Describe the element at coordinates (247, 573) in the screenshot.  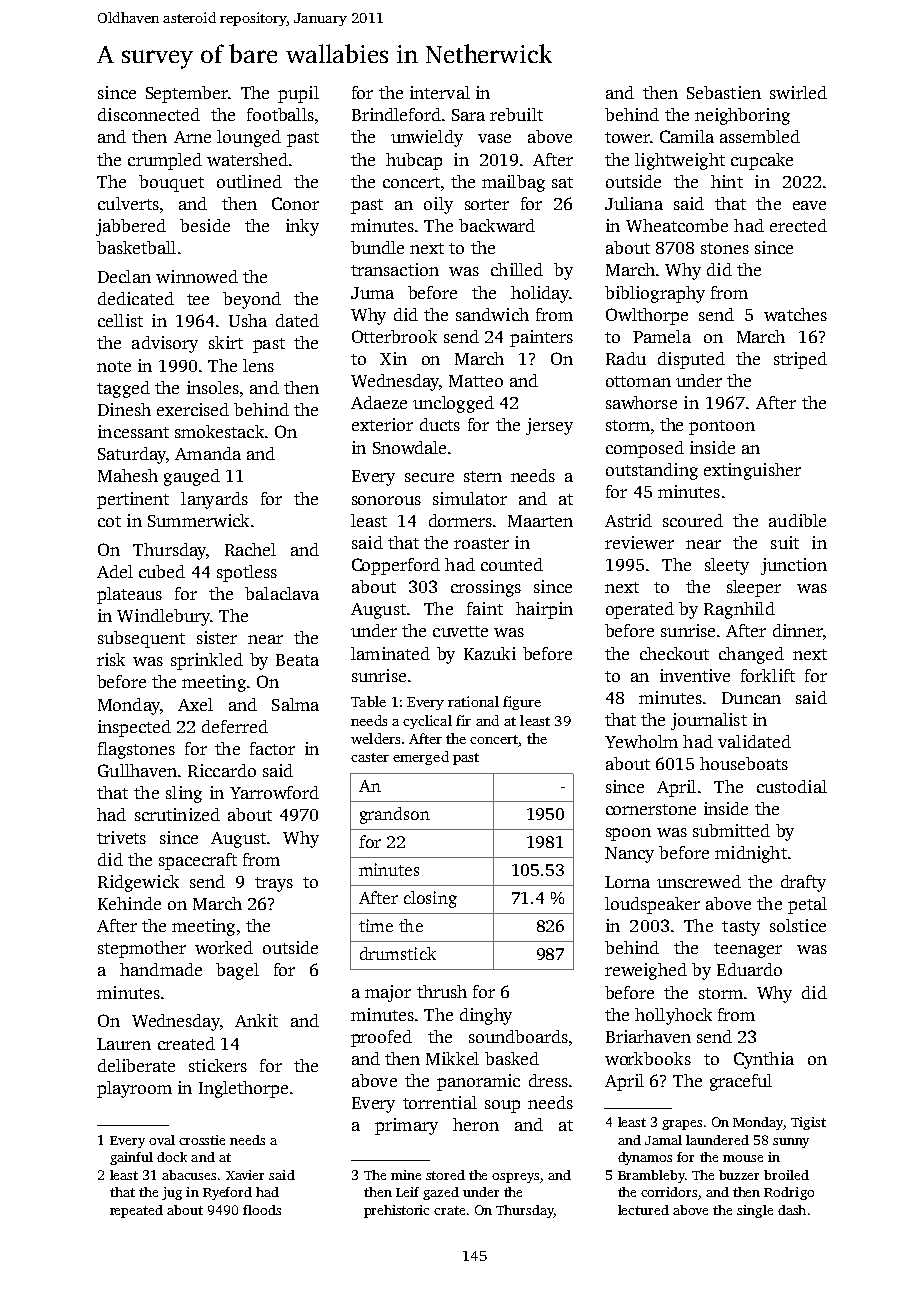
I see `spotless` at that location.
